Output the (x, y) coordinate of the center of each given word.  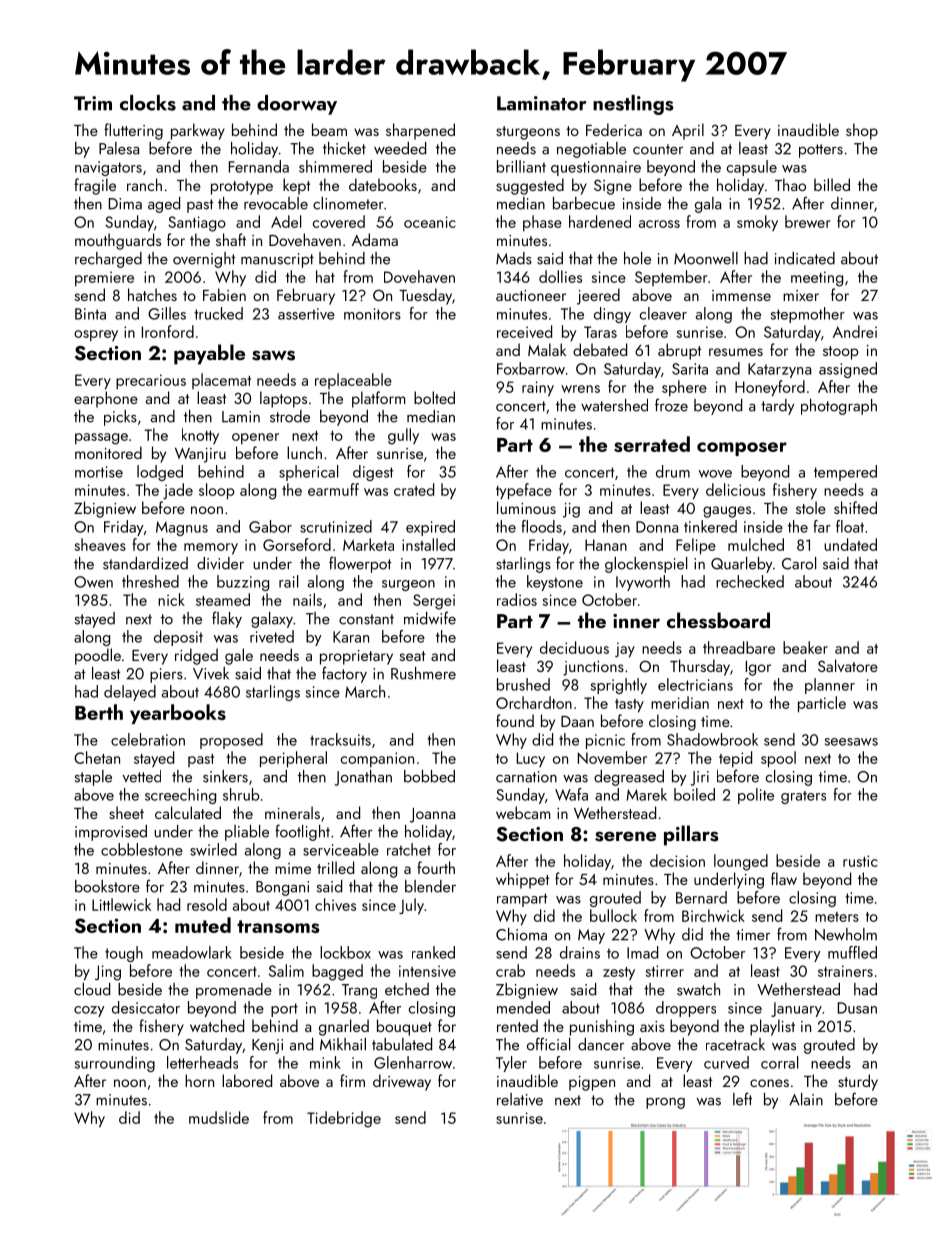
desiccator (146, 1007)
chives (335, 904)
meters (837, 917)
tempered (845, 473)
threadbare (739, 647)
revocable (276, 203)
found (515, 720)
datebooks (383, 184)
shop (862, 131)
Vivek (211, 673)
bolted (434, 397)
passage (101, 439)
